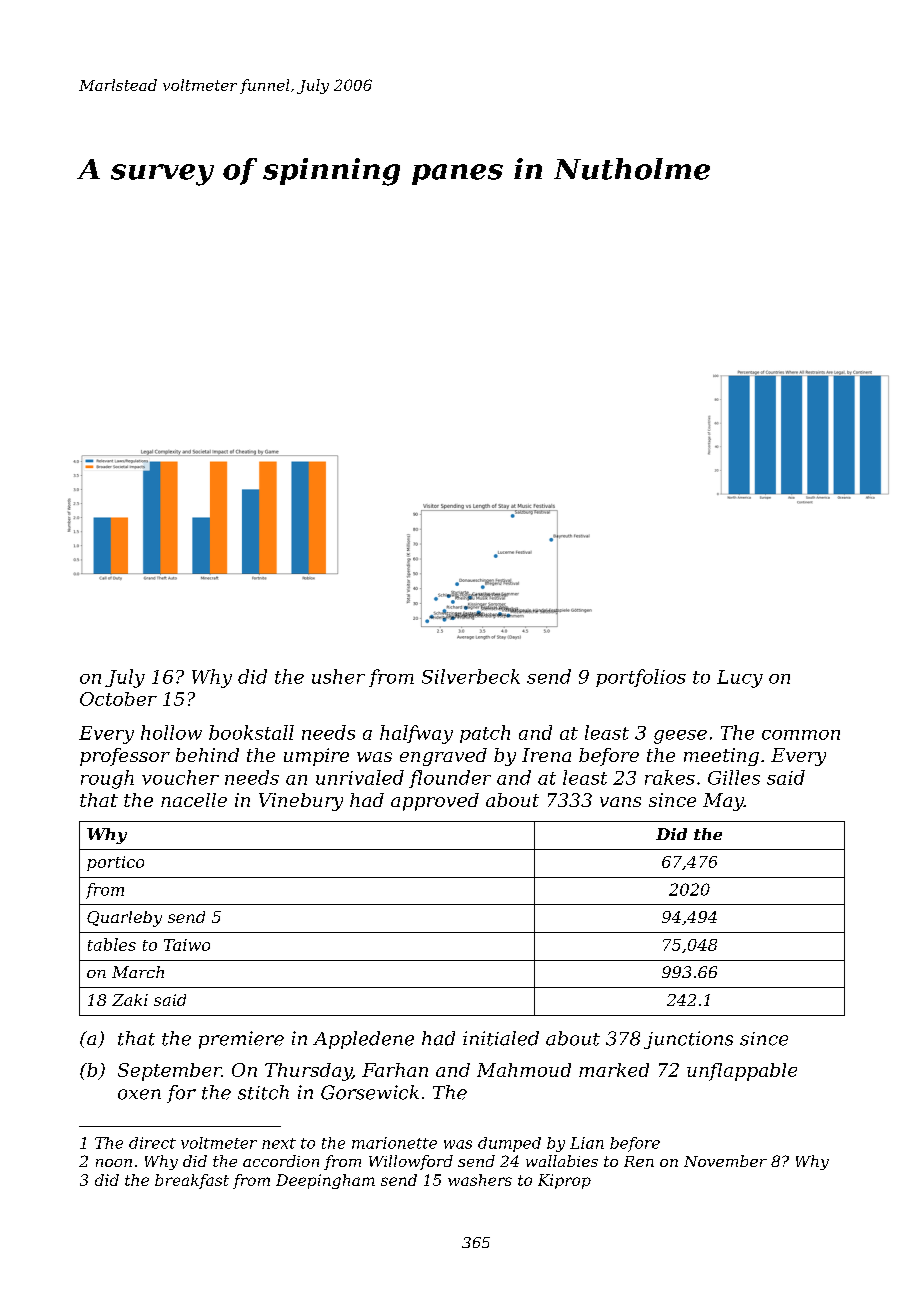 This screenshot has height=1311, width=924. What do you see at coordinates (740, 679) in the screenshot?
I see `Lucy` at bounding box center [740, 679].
